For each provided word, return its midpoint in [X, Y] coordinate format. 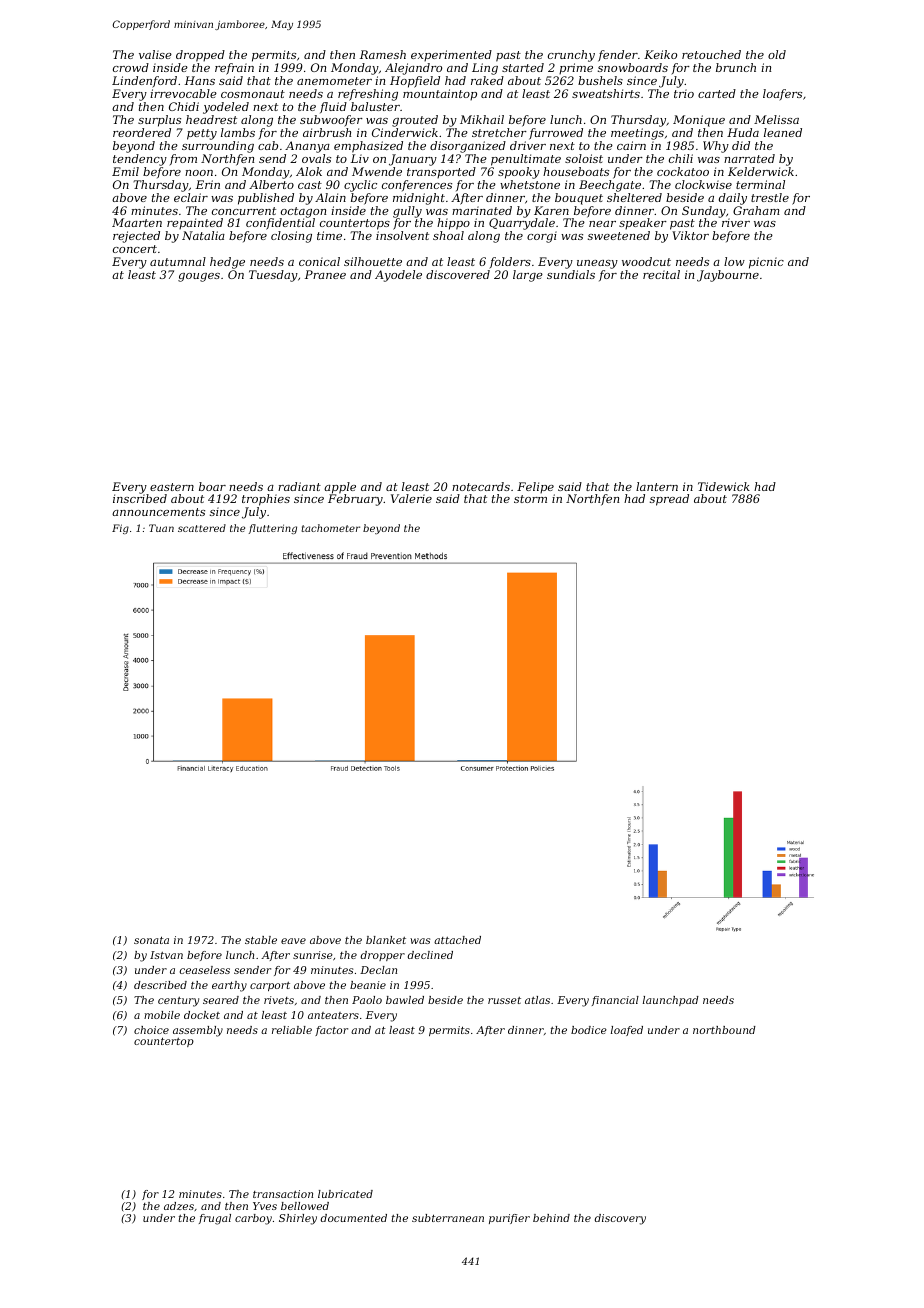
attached [457, 940]
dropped [200, 56]
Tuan [161, 528]
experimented [451, 55]
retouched [711, 54]
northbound [724, 1030]
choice [151, 1030]
